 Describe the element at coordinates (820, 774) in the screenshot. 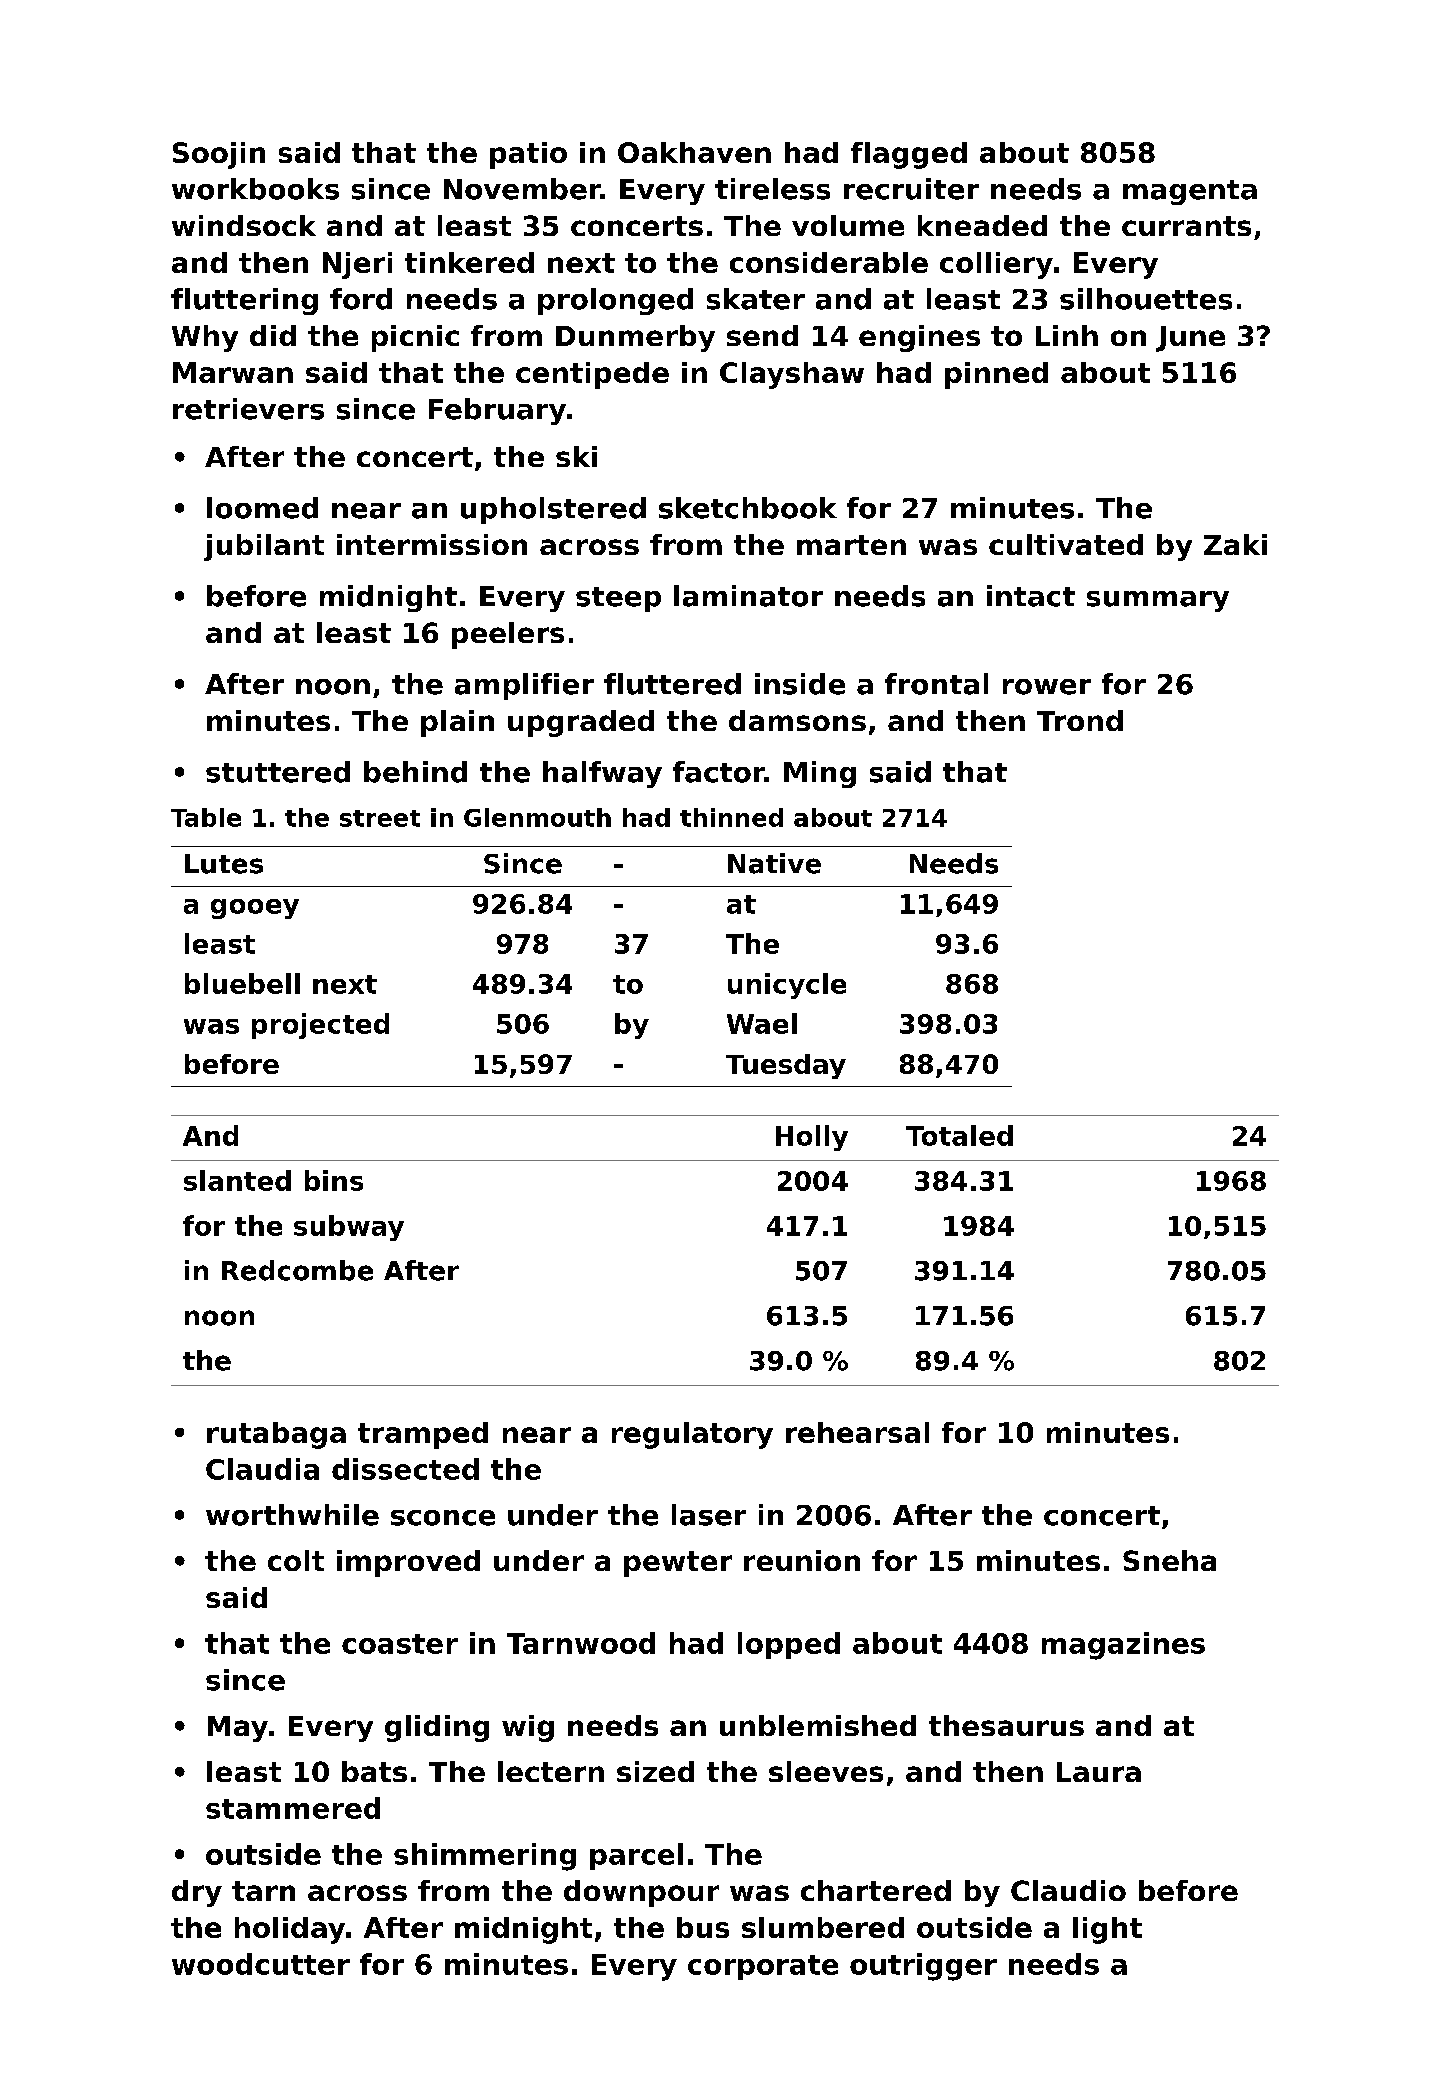

I see `Ming` at that location.
